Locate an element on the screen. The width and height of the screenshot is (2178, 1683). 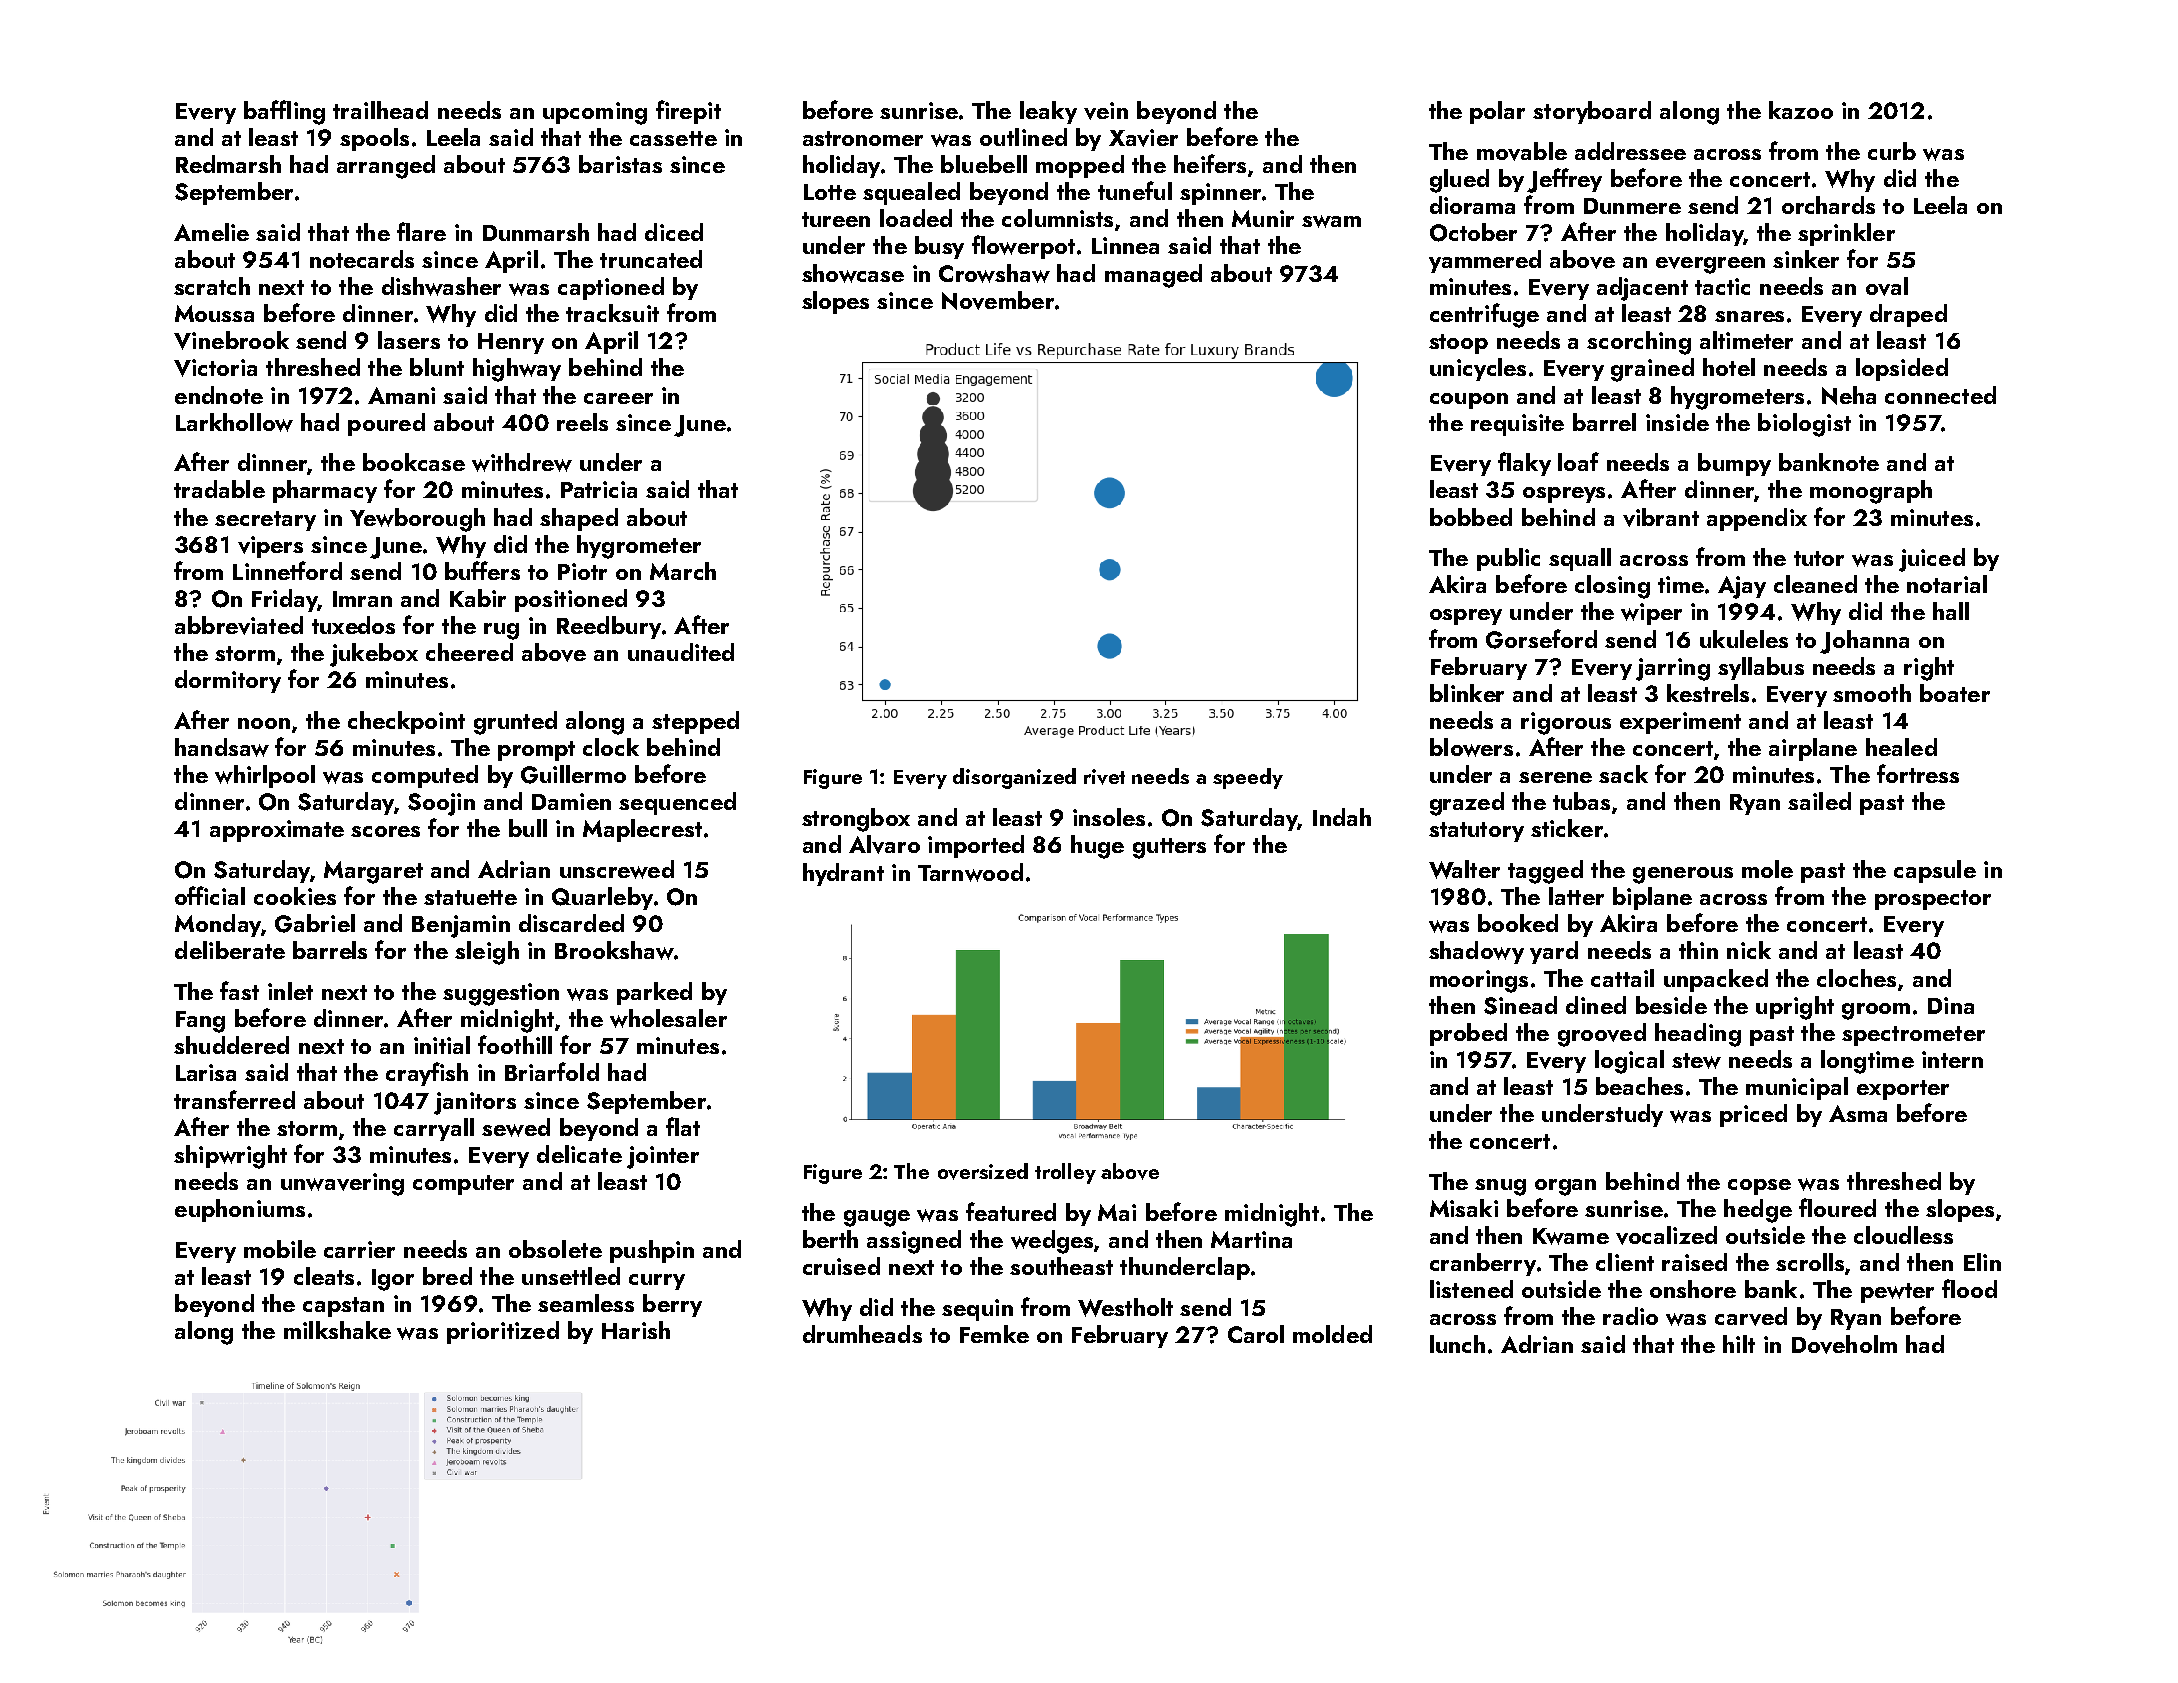
wholesaler is located at coordinates (668, 1018).
